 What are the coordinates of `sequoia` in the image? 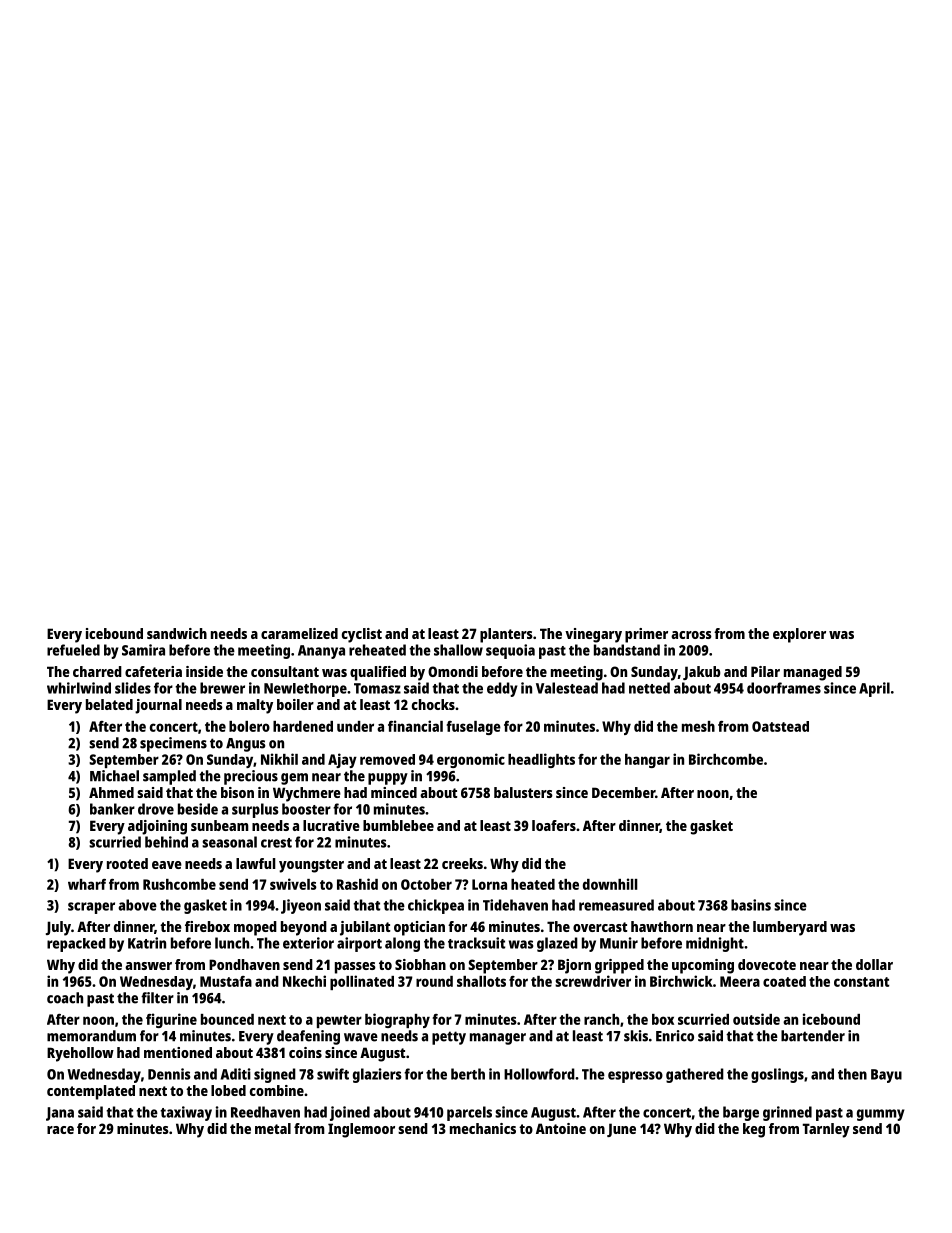 It's located at (510, 651).
